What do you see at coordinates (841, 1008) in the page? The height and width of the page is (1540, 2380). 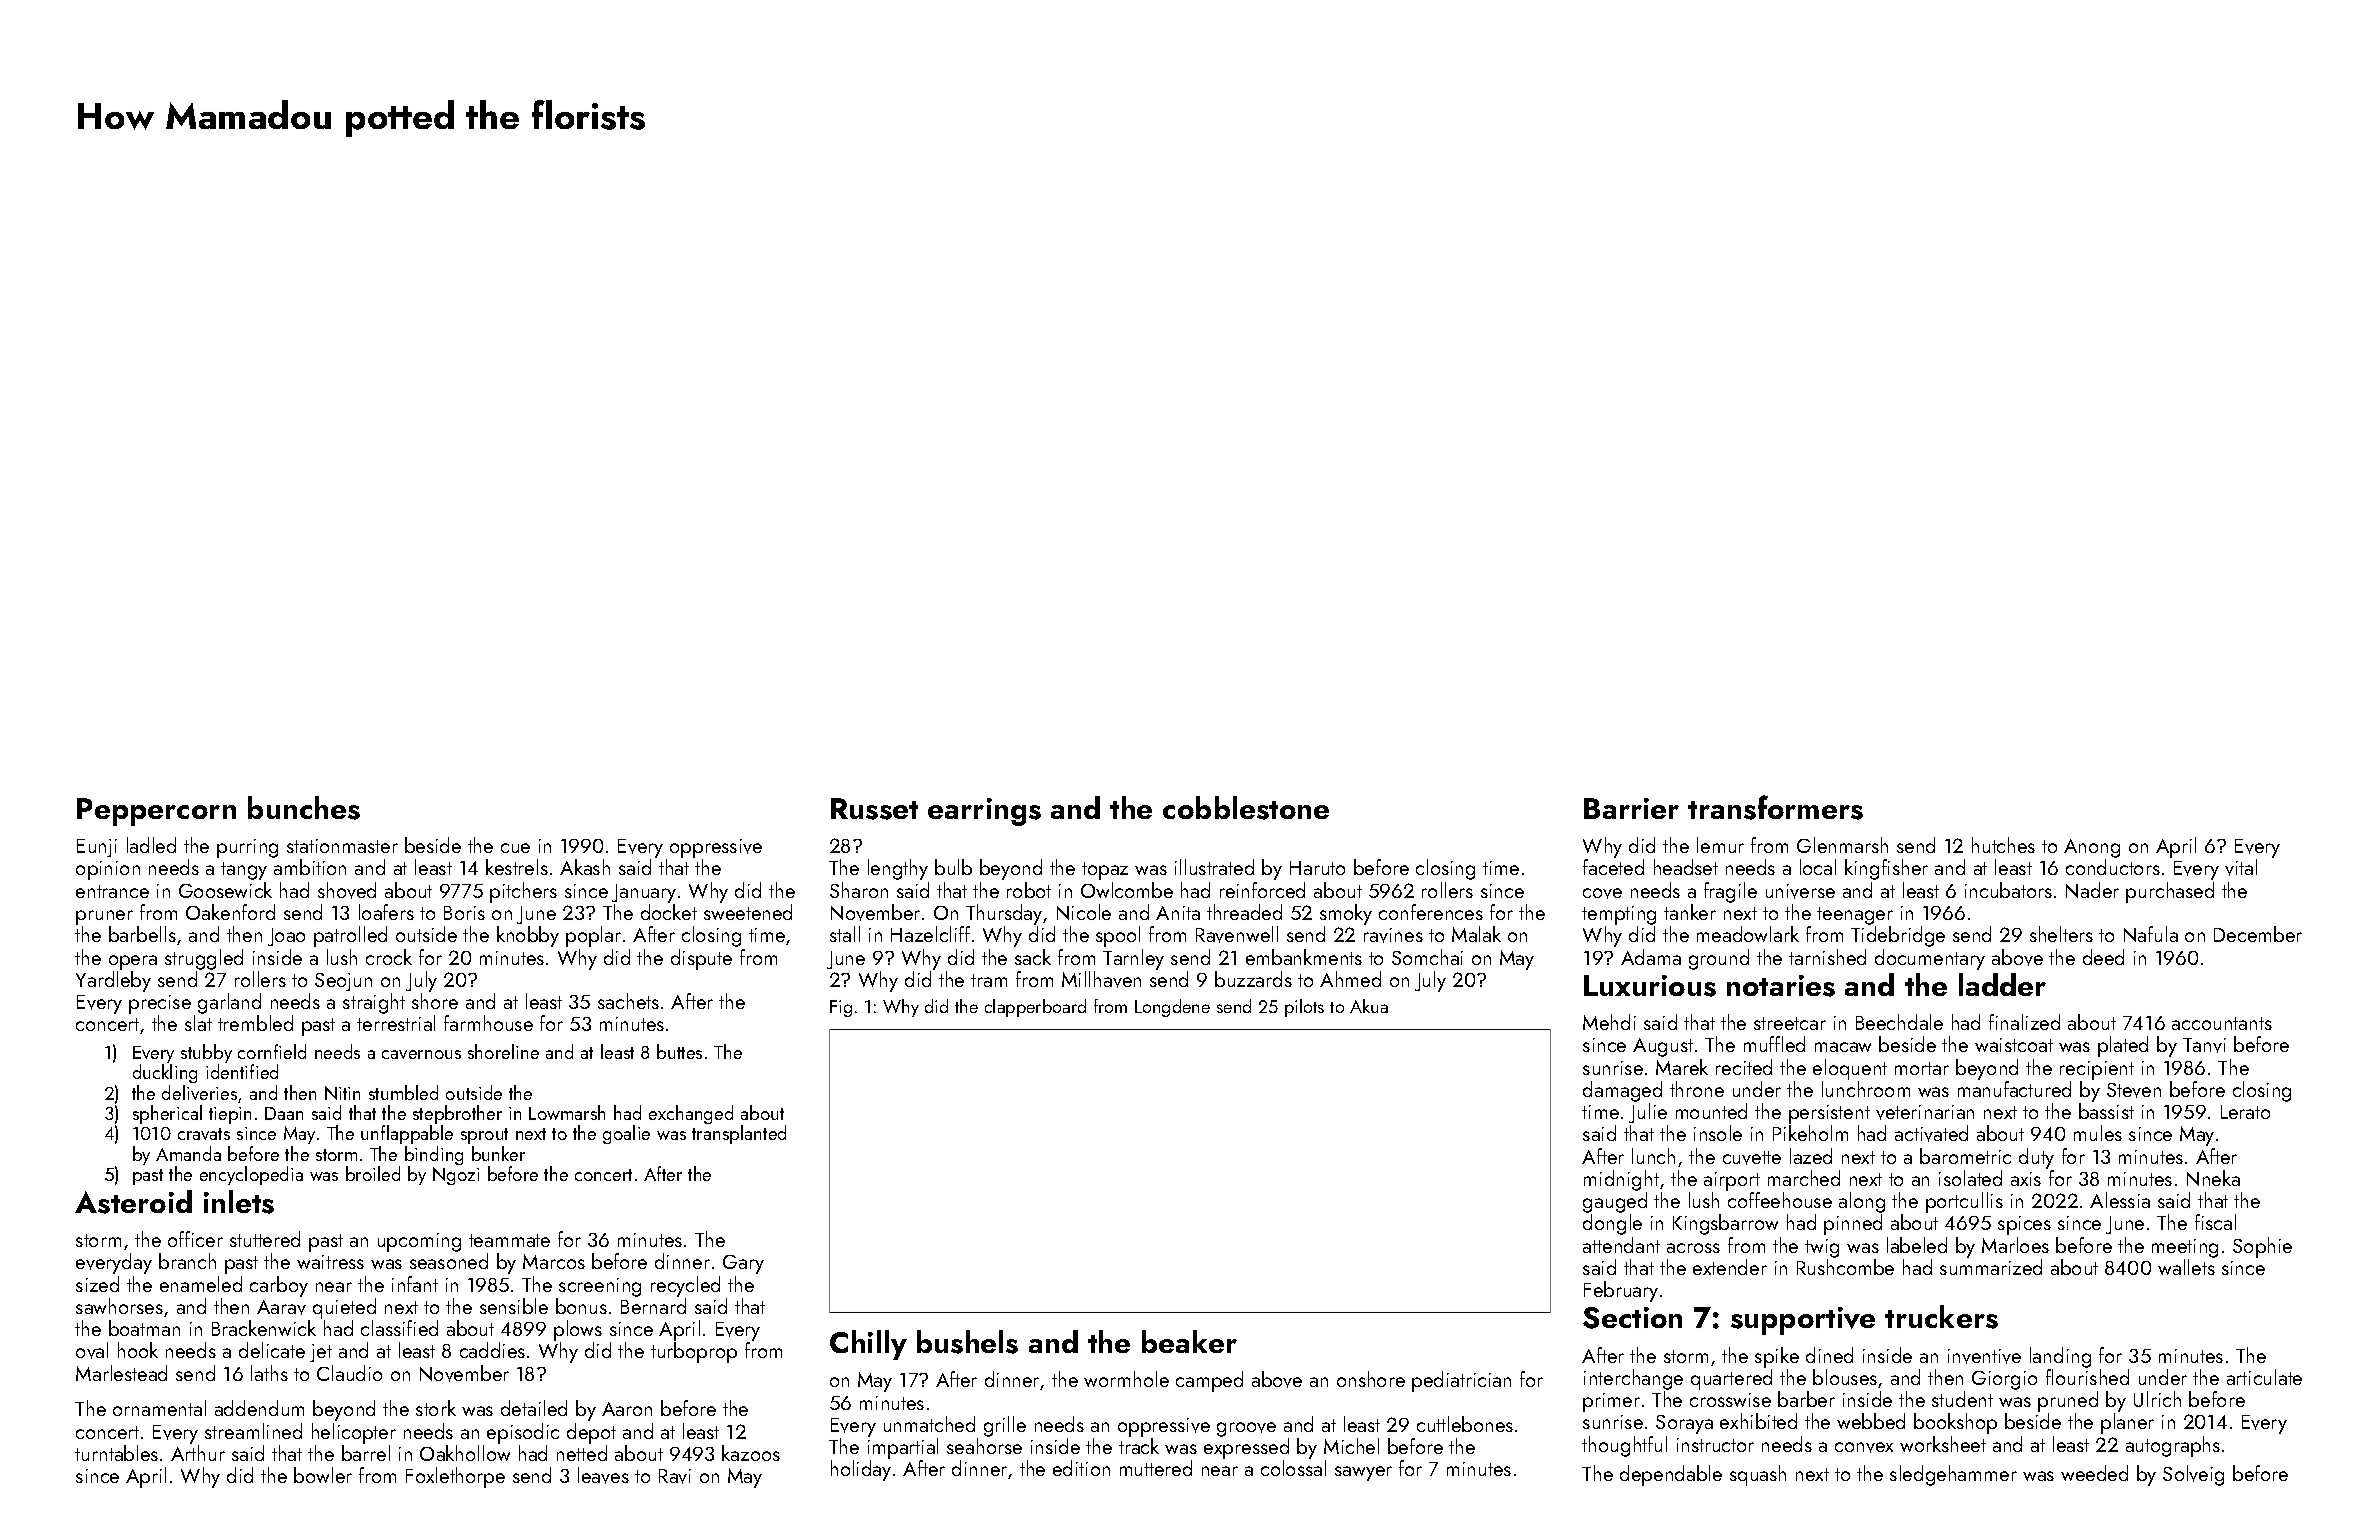 I see `Fig` at bounding box center [841, 1008].
